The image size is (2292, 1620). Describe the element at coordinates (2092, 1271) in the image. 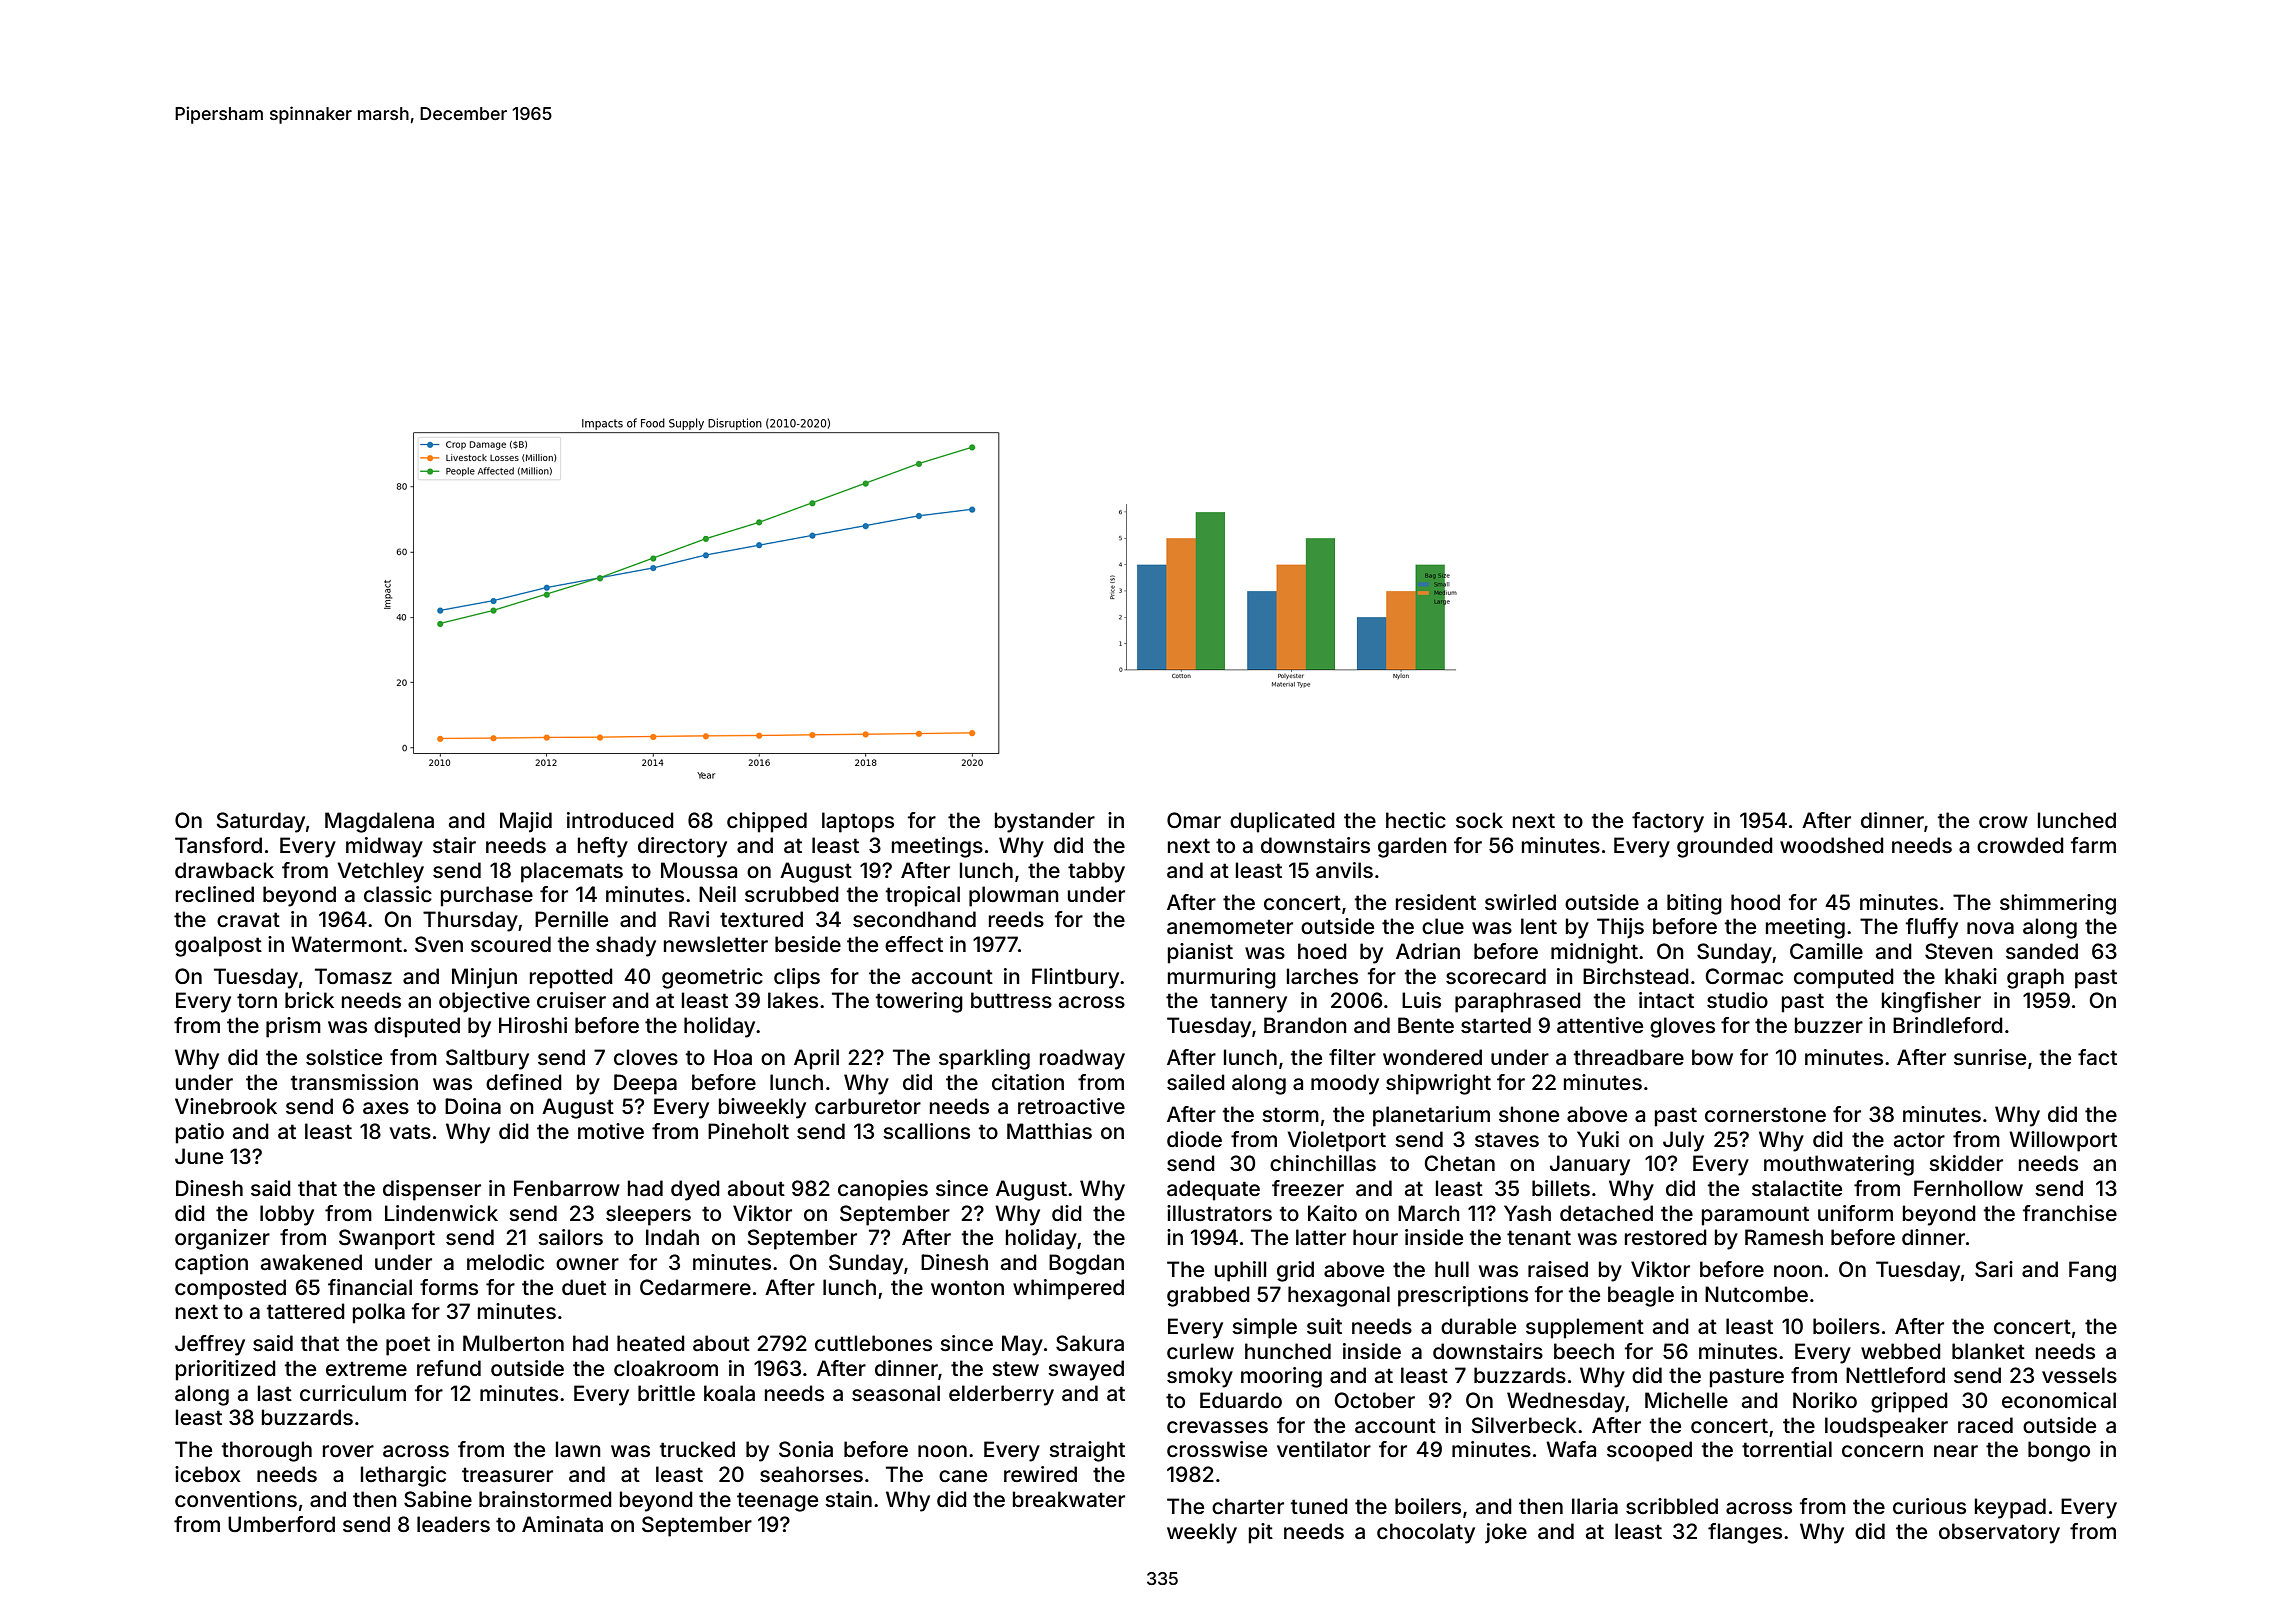

I see `Fang` at that location.
